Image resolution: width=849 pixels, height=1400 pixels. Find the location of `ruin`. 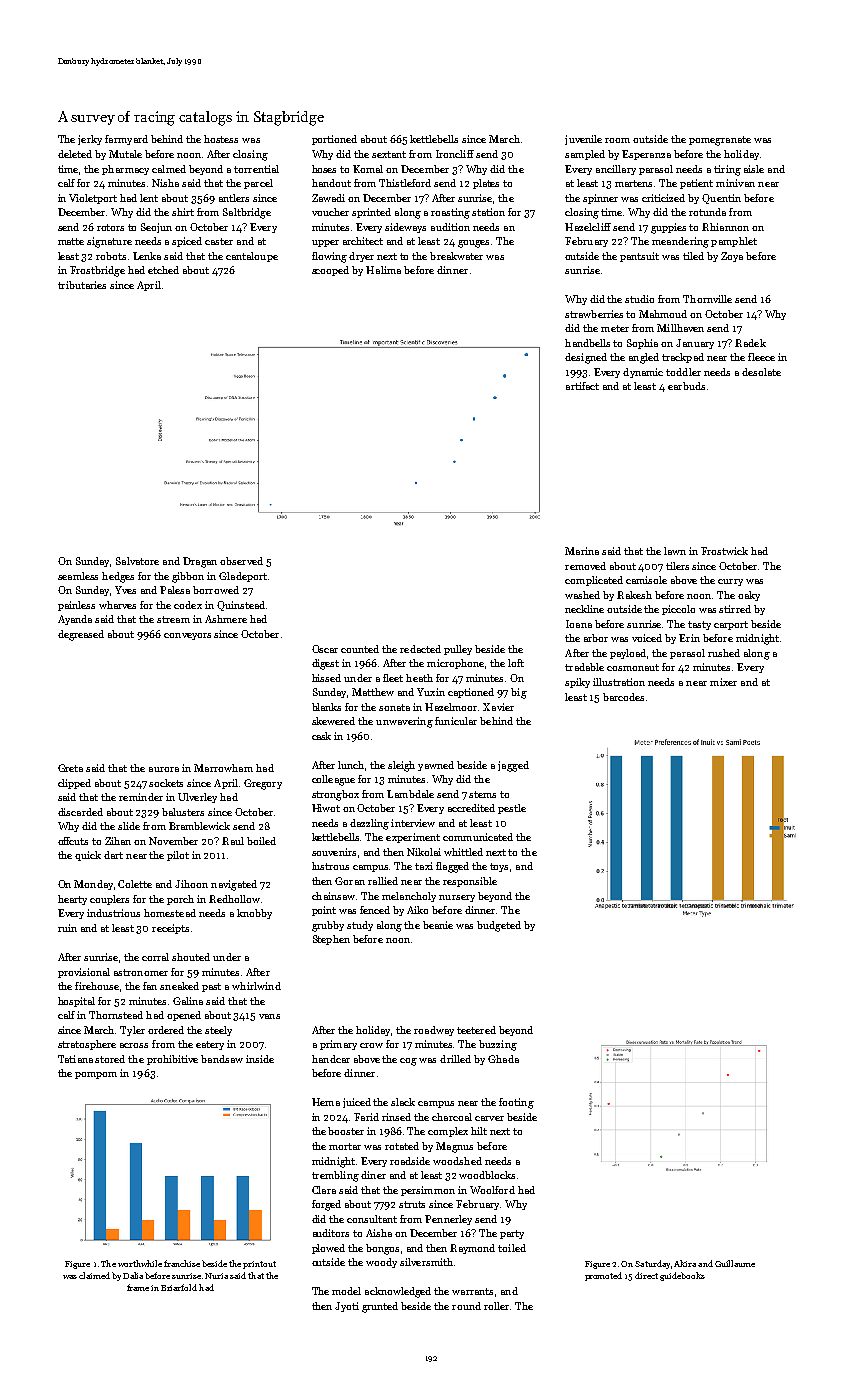

ruin is located at coordinates (67, 928).
